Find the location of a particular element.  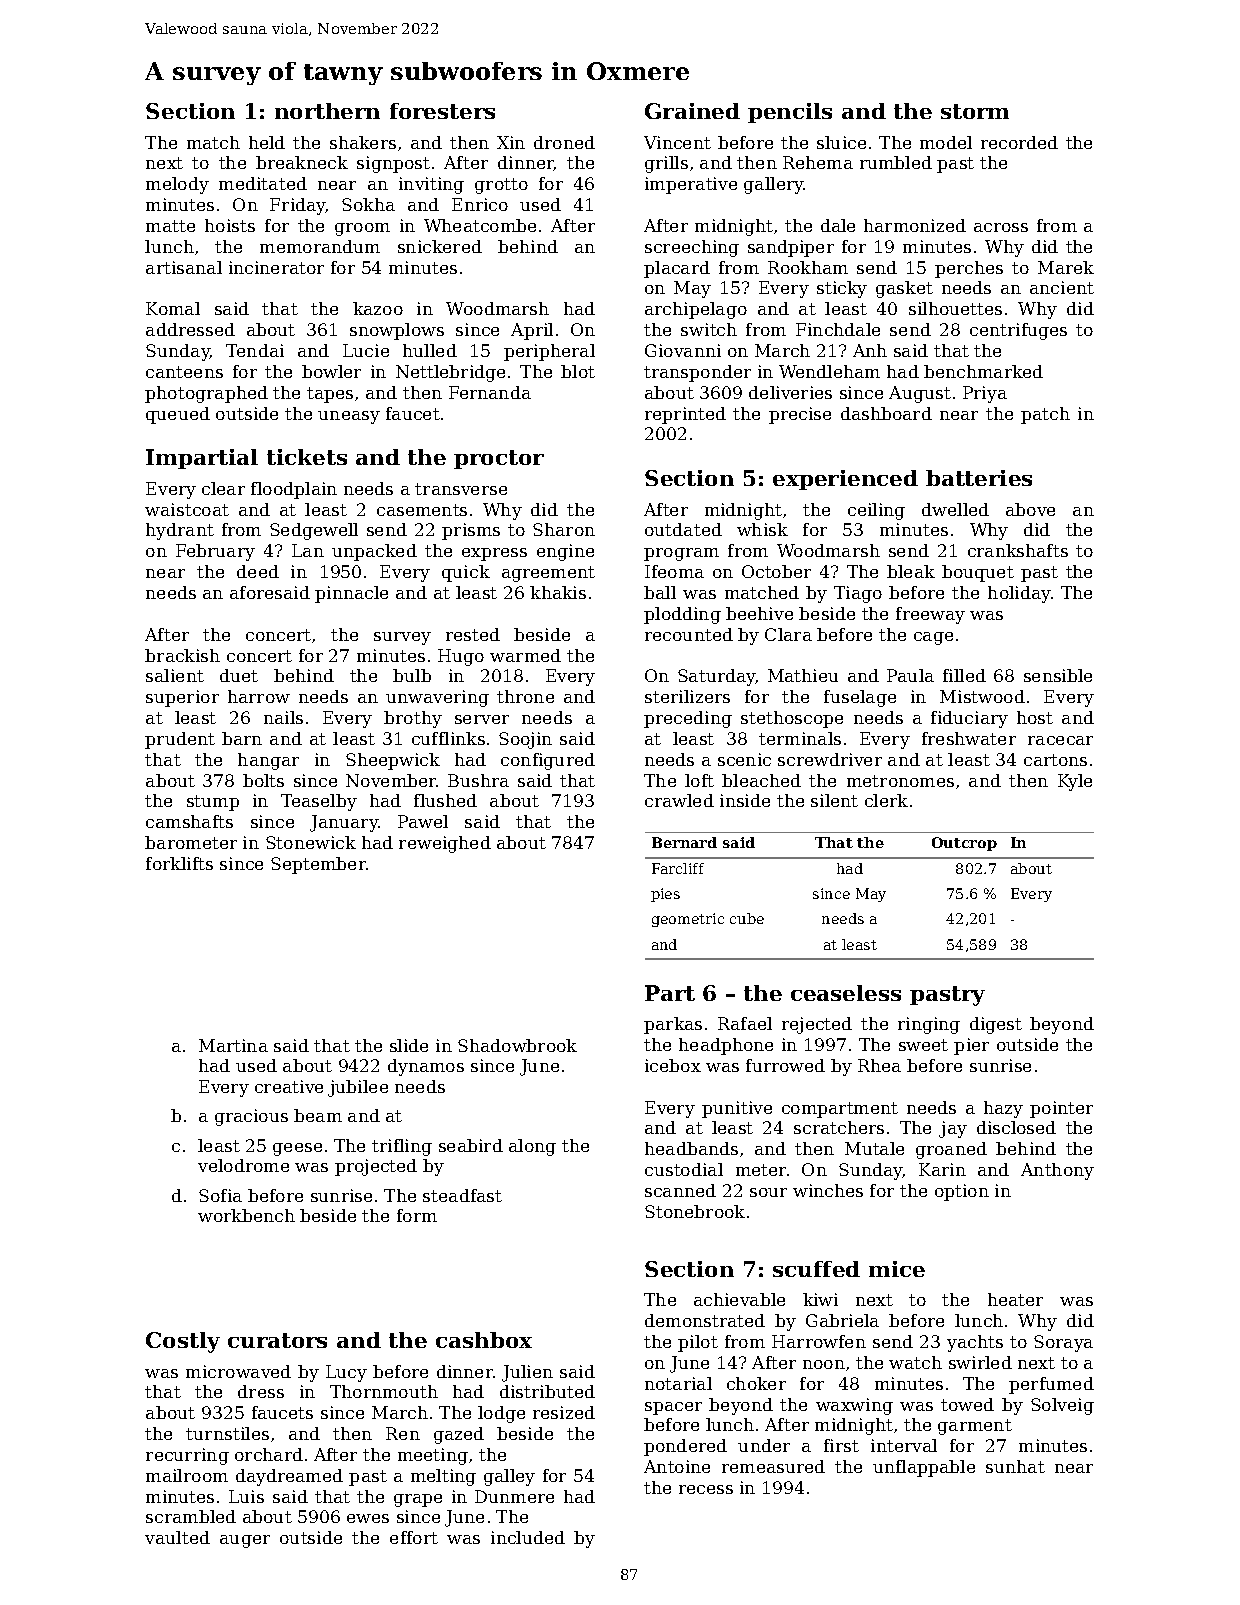

above is located at coordinates (1030, 509).
